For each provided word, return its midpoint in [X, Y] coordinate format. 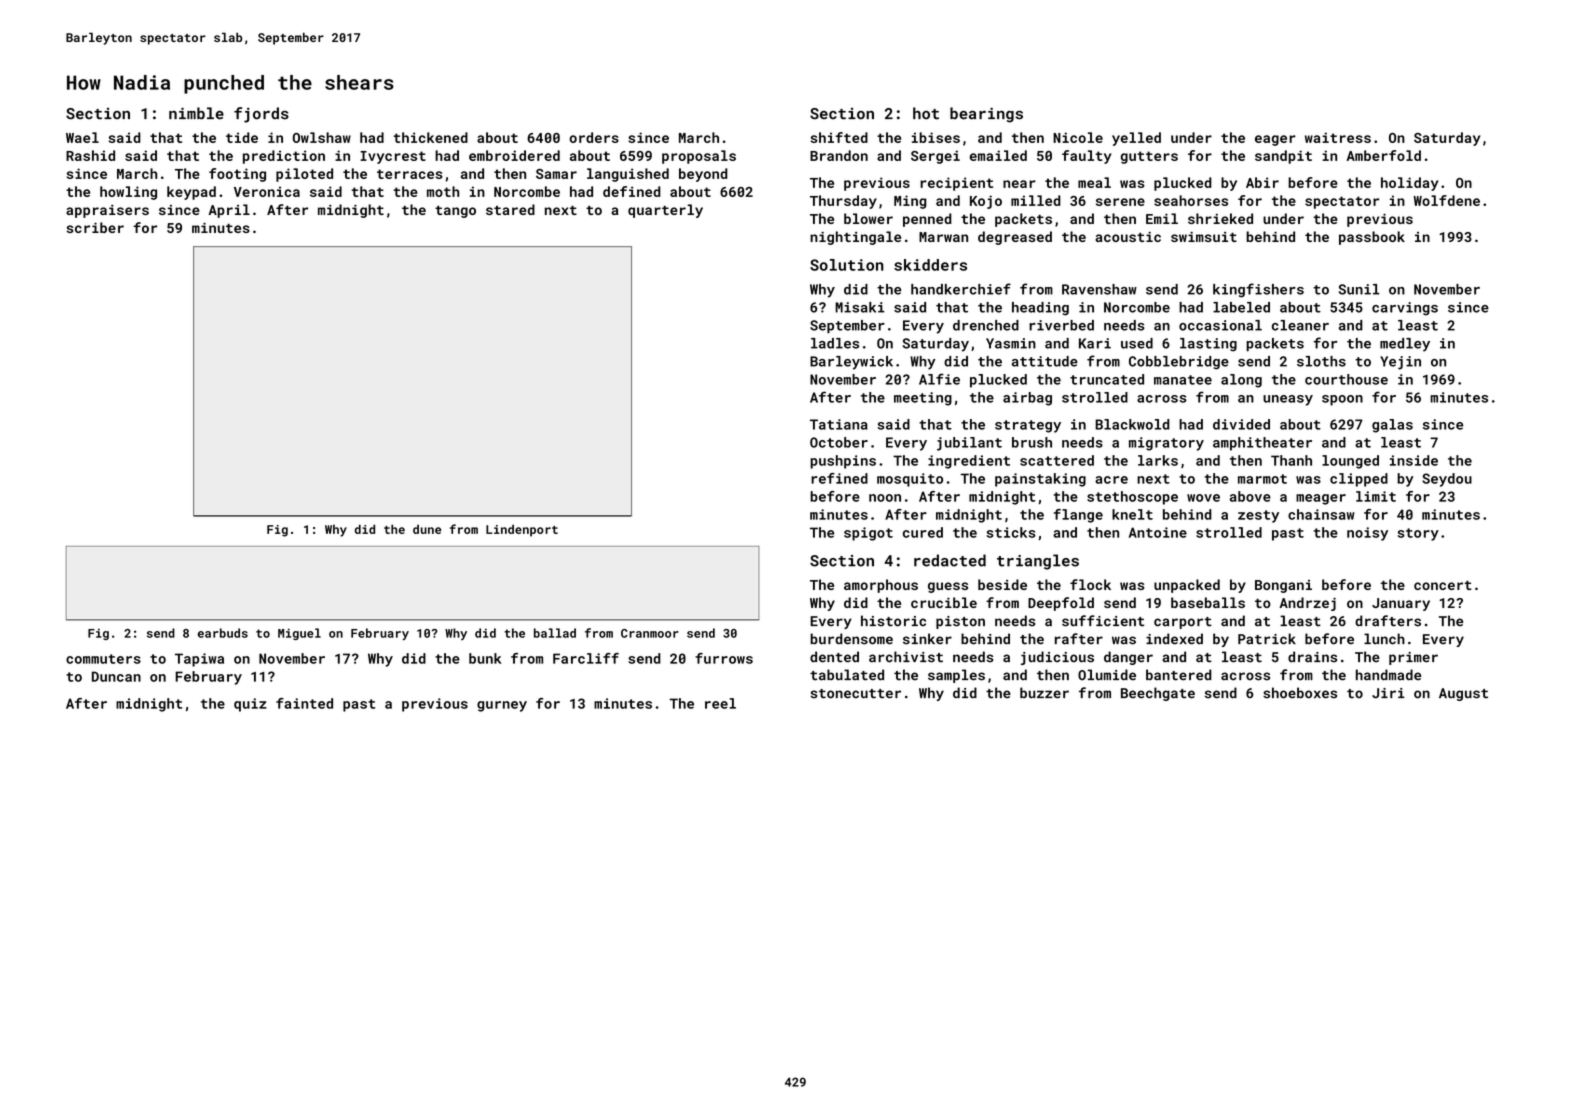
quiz [250, 705]
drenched [986, 325]
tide [242, 137]
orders [594, 137]
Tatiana [839, 424]
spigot [868, 534]
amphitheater [1262, 444]
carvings [1405, 309]
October [839, 442]
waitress [1338, 137]
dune [427, 529]
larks [1158, 460]
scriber [95, 227]
